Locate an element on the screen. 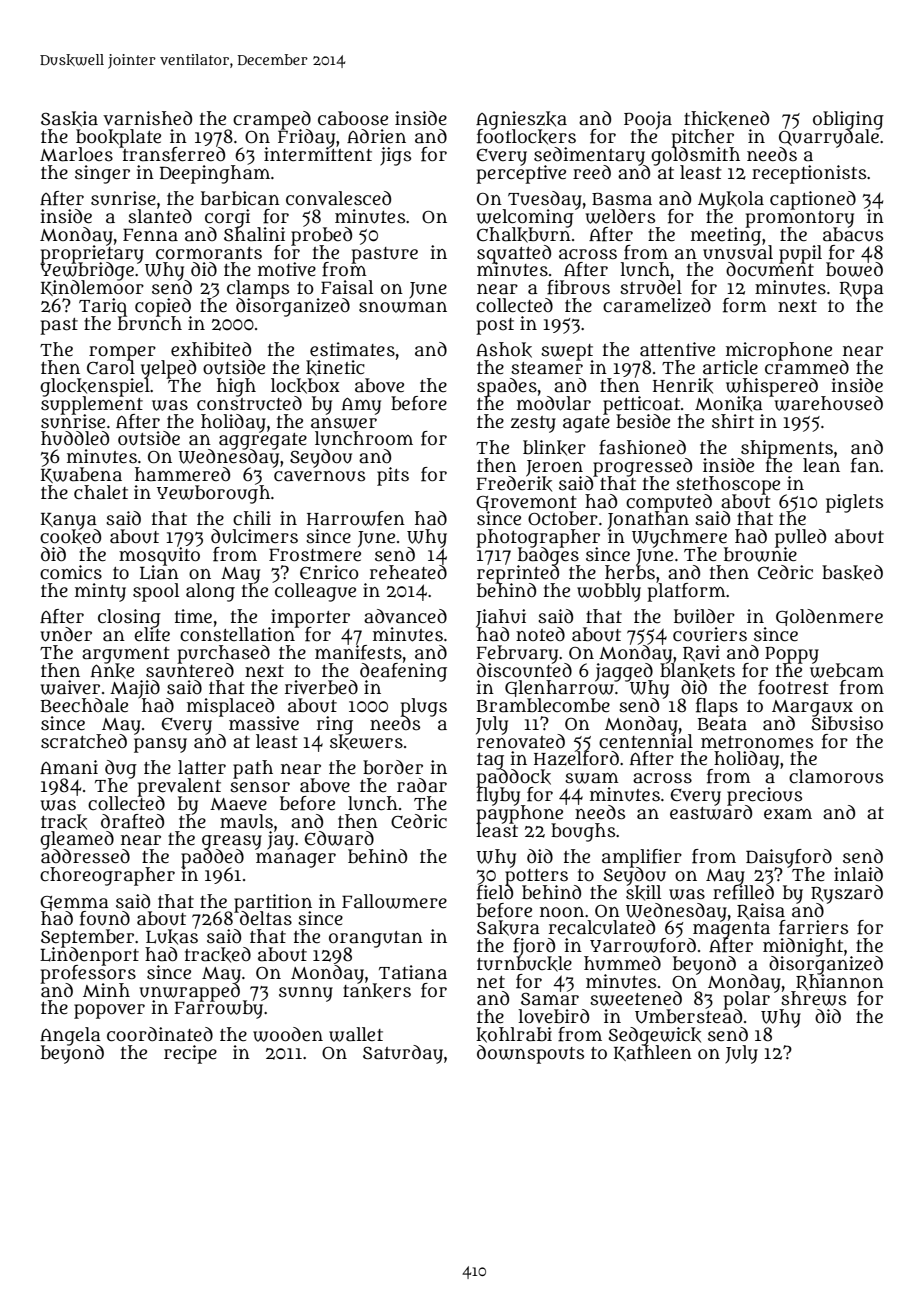 This screenshot has height=1308, width=924. varnished is located at coordinates (147, 118).
